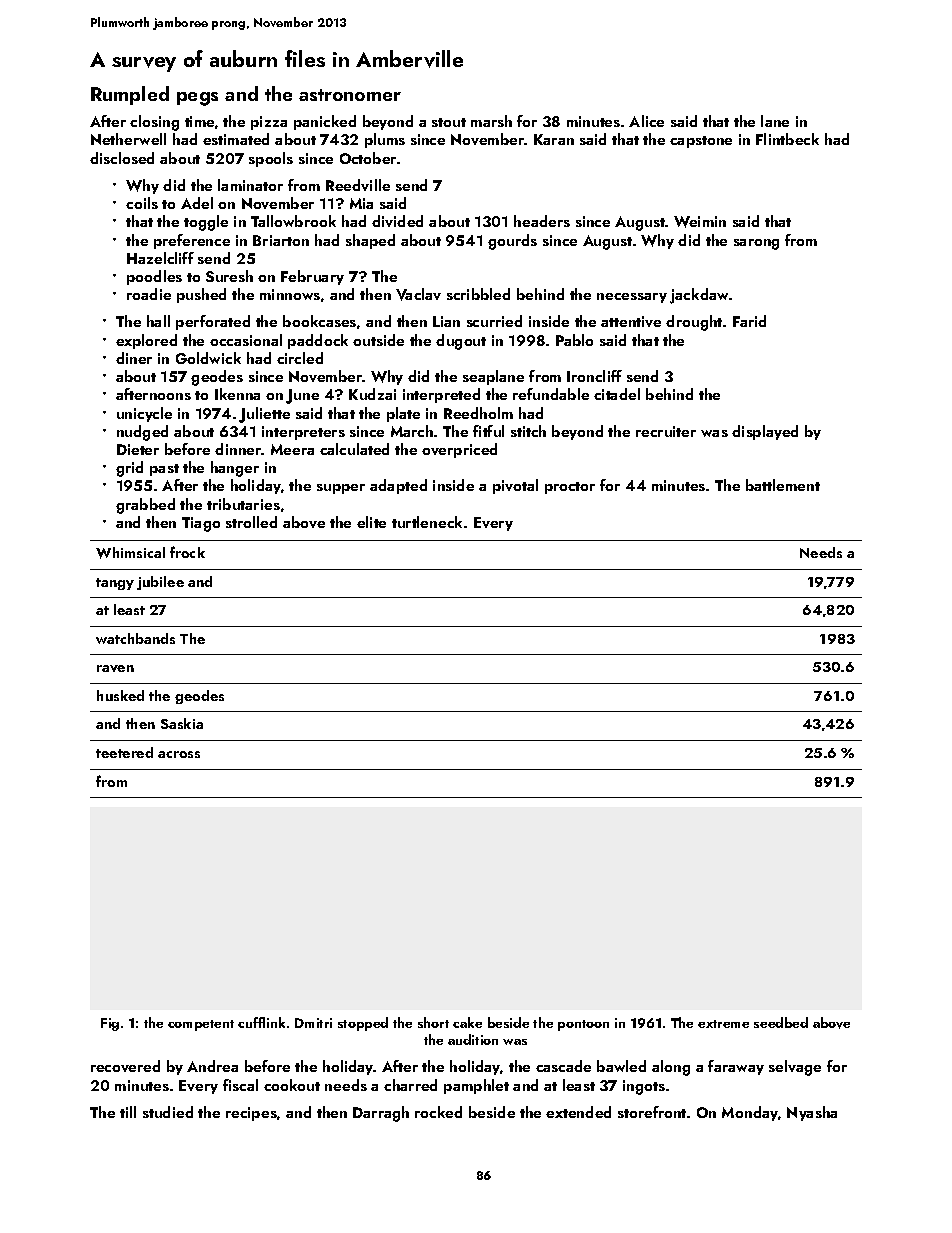 The image size is (952, 1233). What do you see at coordinates (795, 1068) in the screenshot?
I see `selvage` at bounding box center [795, 1068].
